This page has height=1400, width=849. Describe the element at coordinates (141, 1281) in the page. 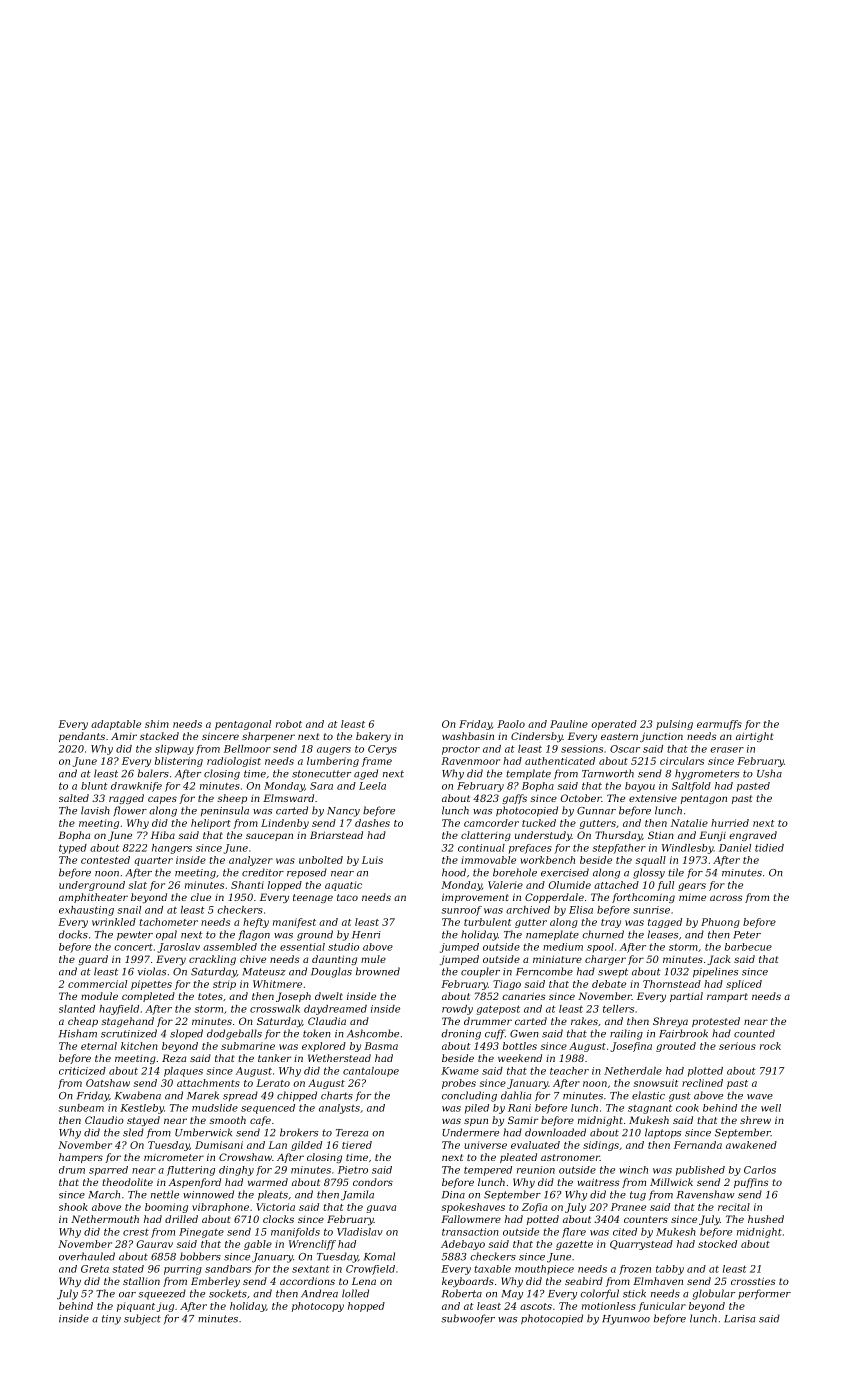

I see `stallion` at that location.
